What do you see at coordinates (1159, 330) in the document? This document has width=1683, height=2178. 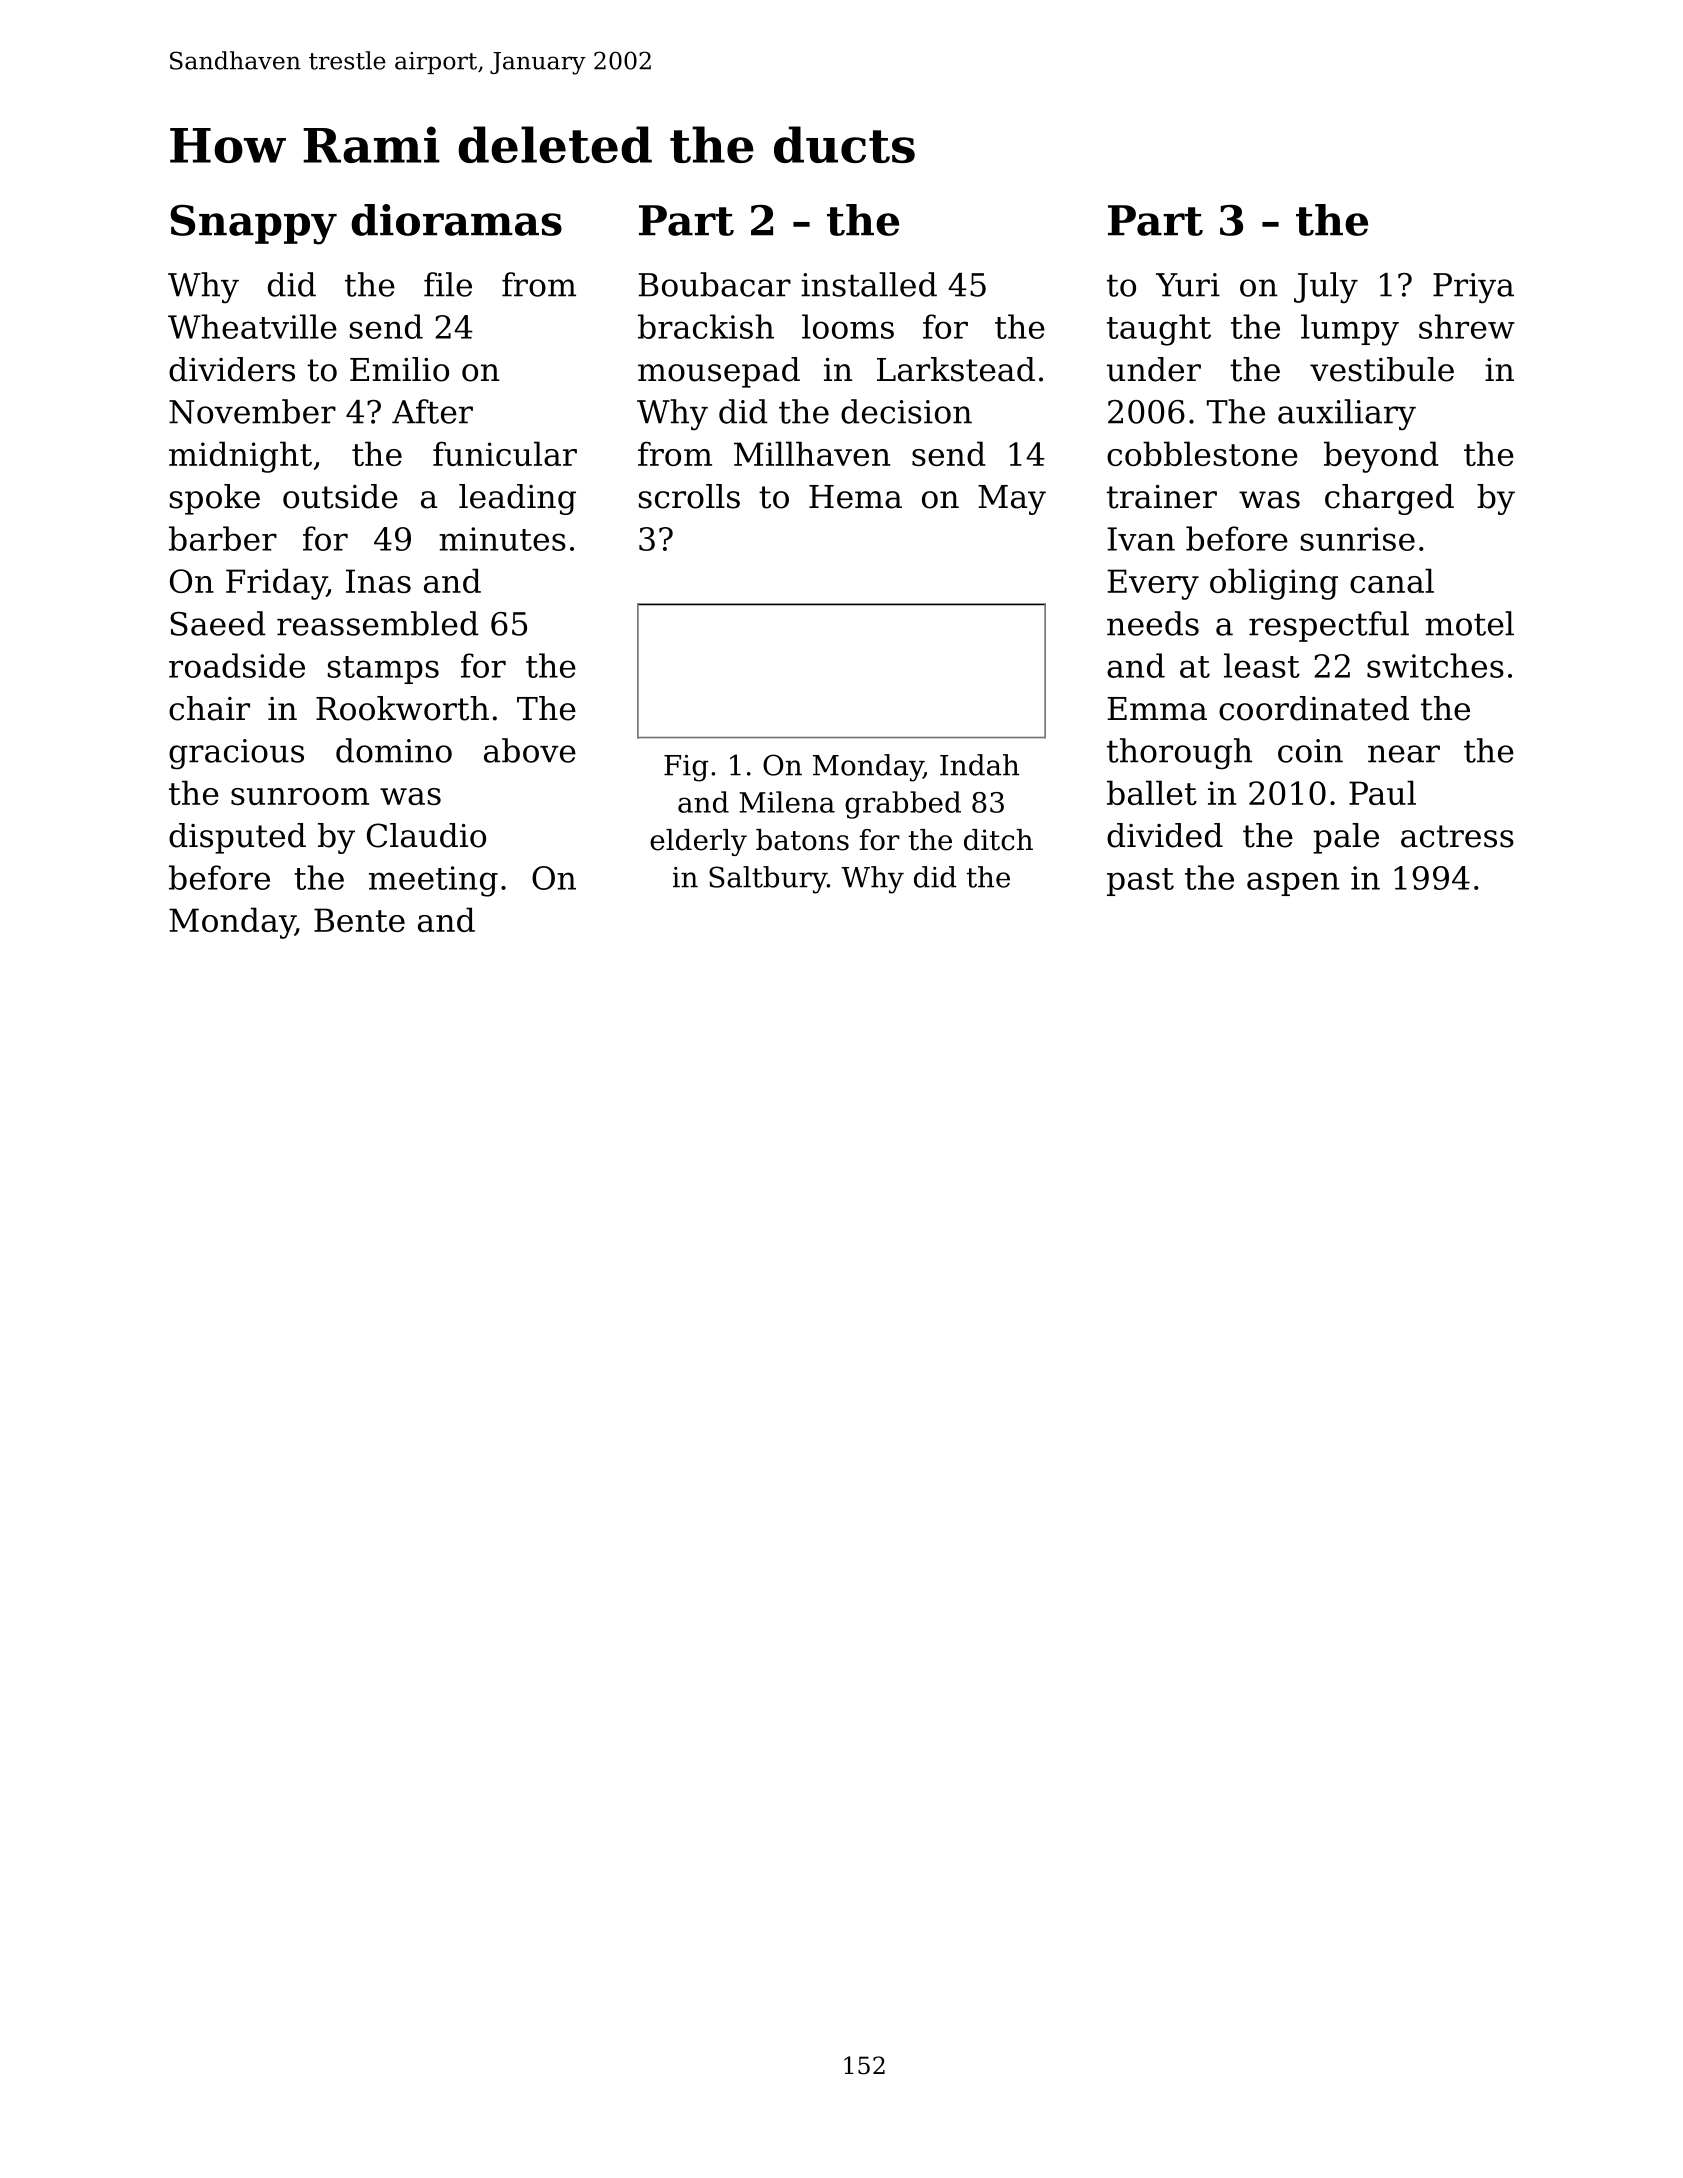 I see `taught` at bounding box center [1159, 330].
